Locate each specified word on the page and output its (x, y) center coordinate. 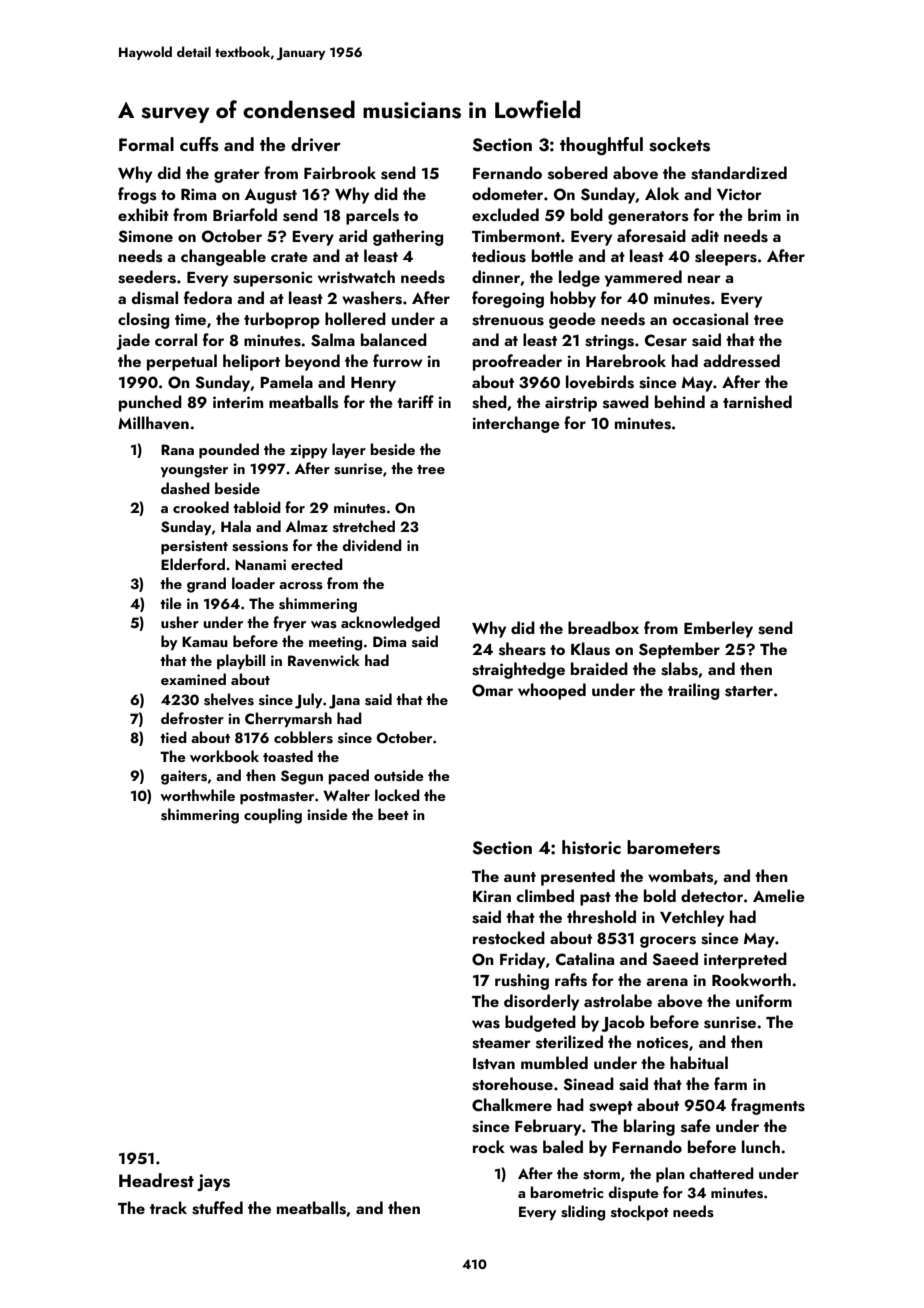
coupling (273, 816)
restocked (509, 938)
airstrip (571, 404)
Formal (146, 144)
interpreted (745, 960)
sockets (679, 144)
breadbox (603, 627)
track (168, 1207)
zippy (309, 451)
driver (316, 144)
